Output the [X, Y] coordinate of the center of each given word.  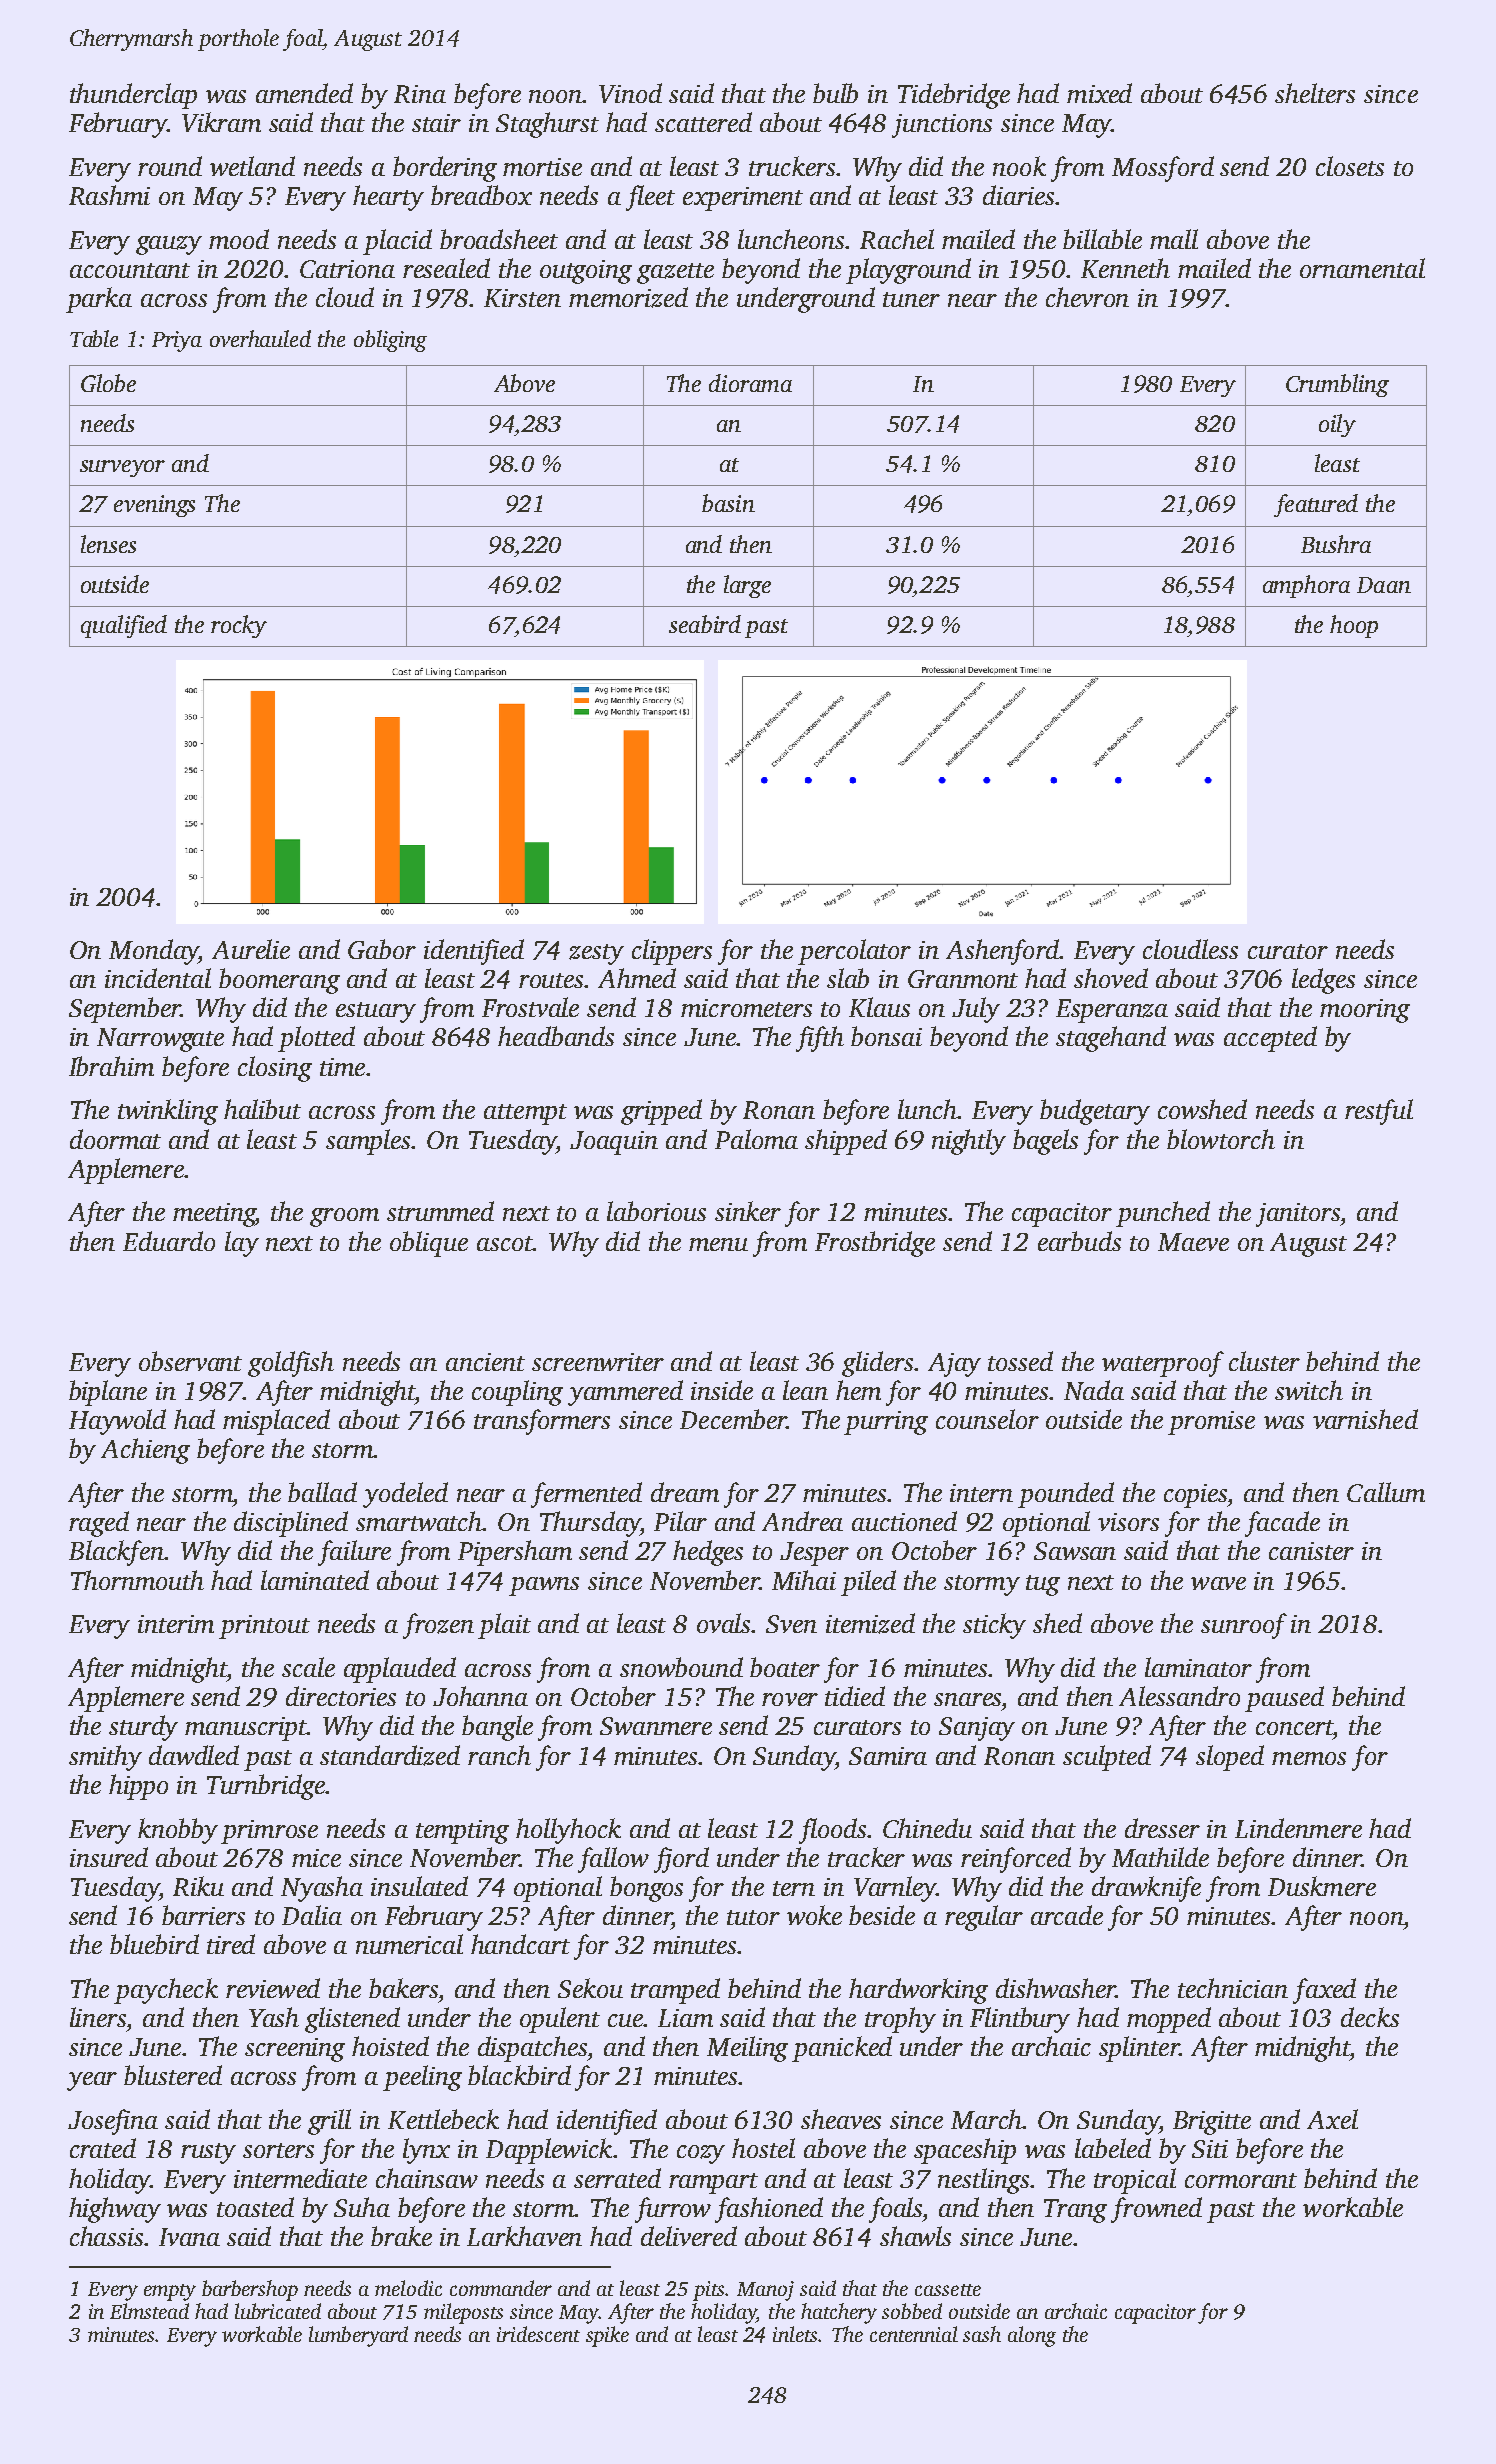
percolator [854, 952]
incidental [158, 978]
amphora [1306, 586]
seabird [705, 624]
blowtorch [1221, 1139]
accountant [130, 270]
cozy [701, 2154]
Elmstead [149, 2311]
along [1032, 2336]
